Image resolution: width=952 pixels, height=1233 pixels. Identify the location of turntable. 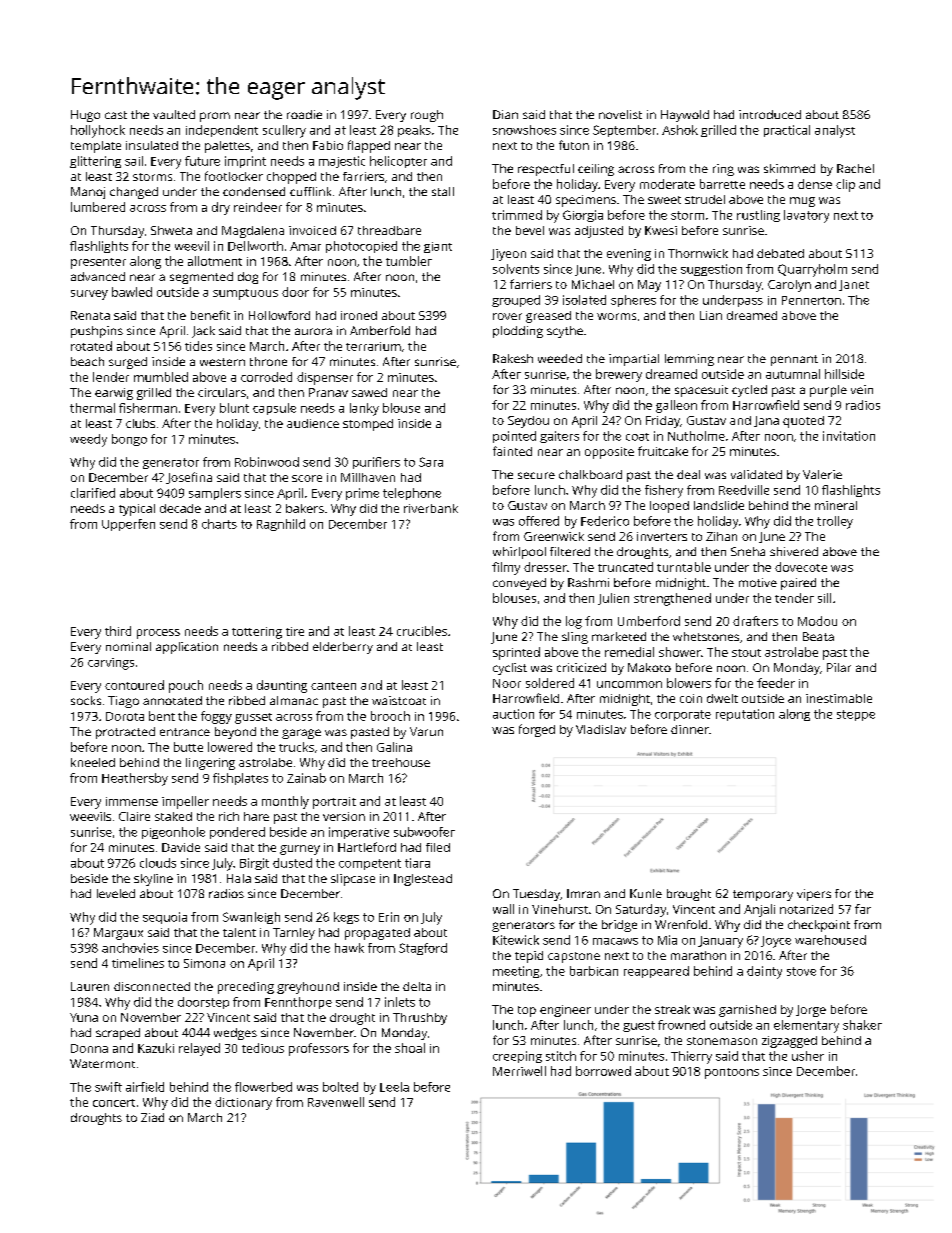
(684, 567).
